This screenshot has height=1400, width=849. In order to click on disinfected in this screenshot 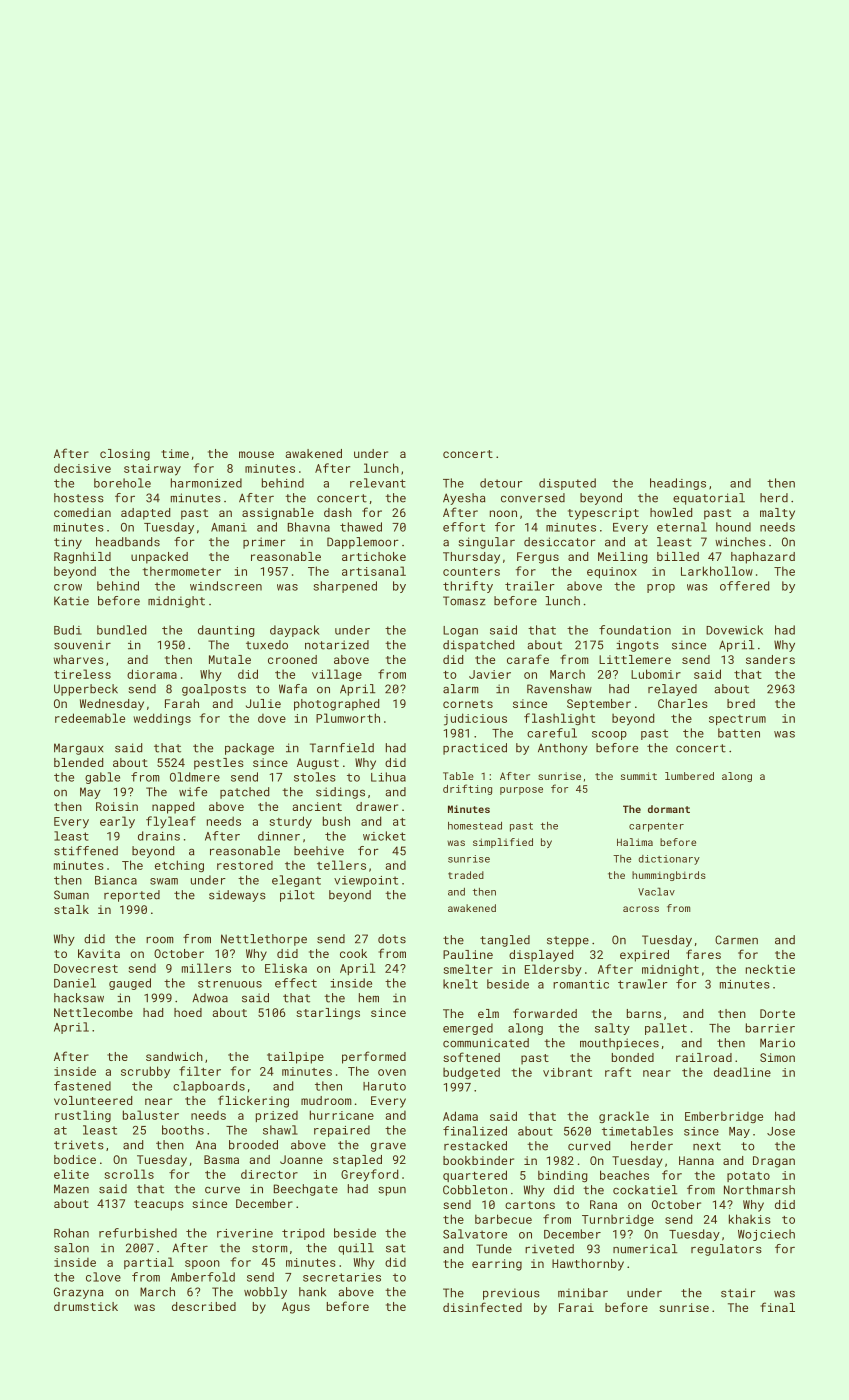, I will do `click(482, 1307)`.
